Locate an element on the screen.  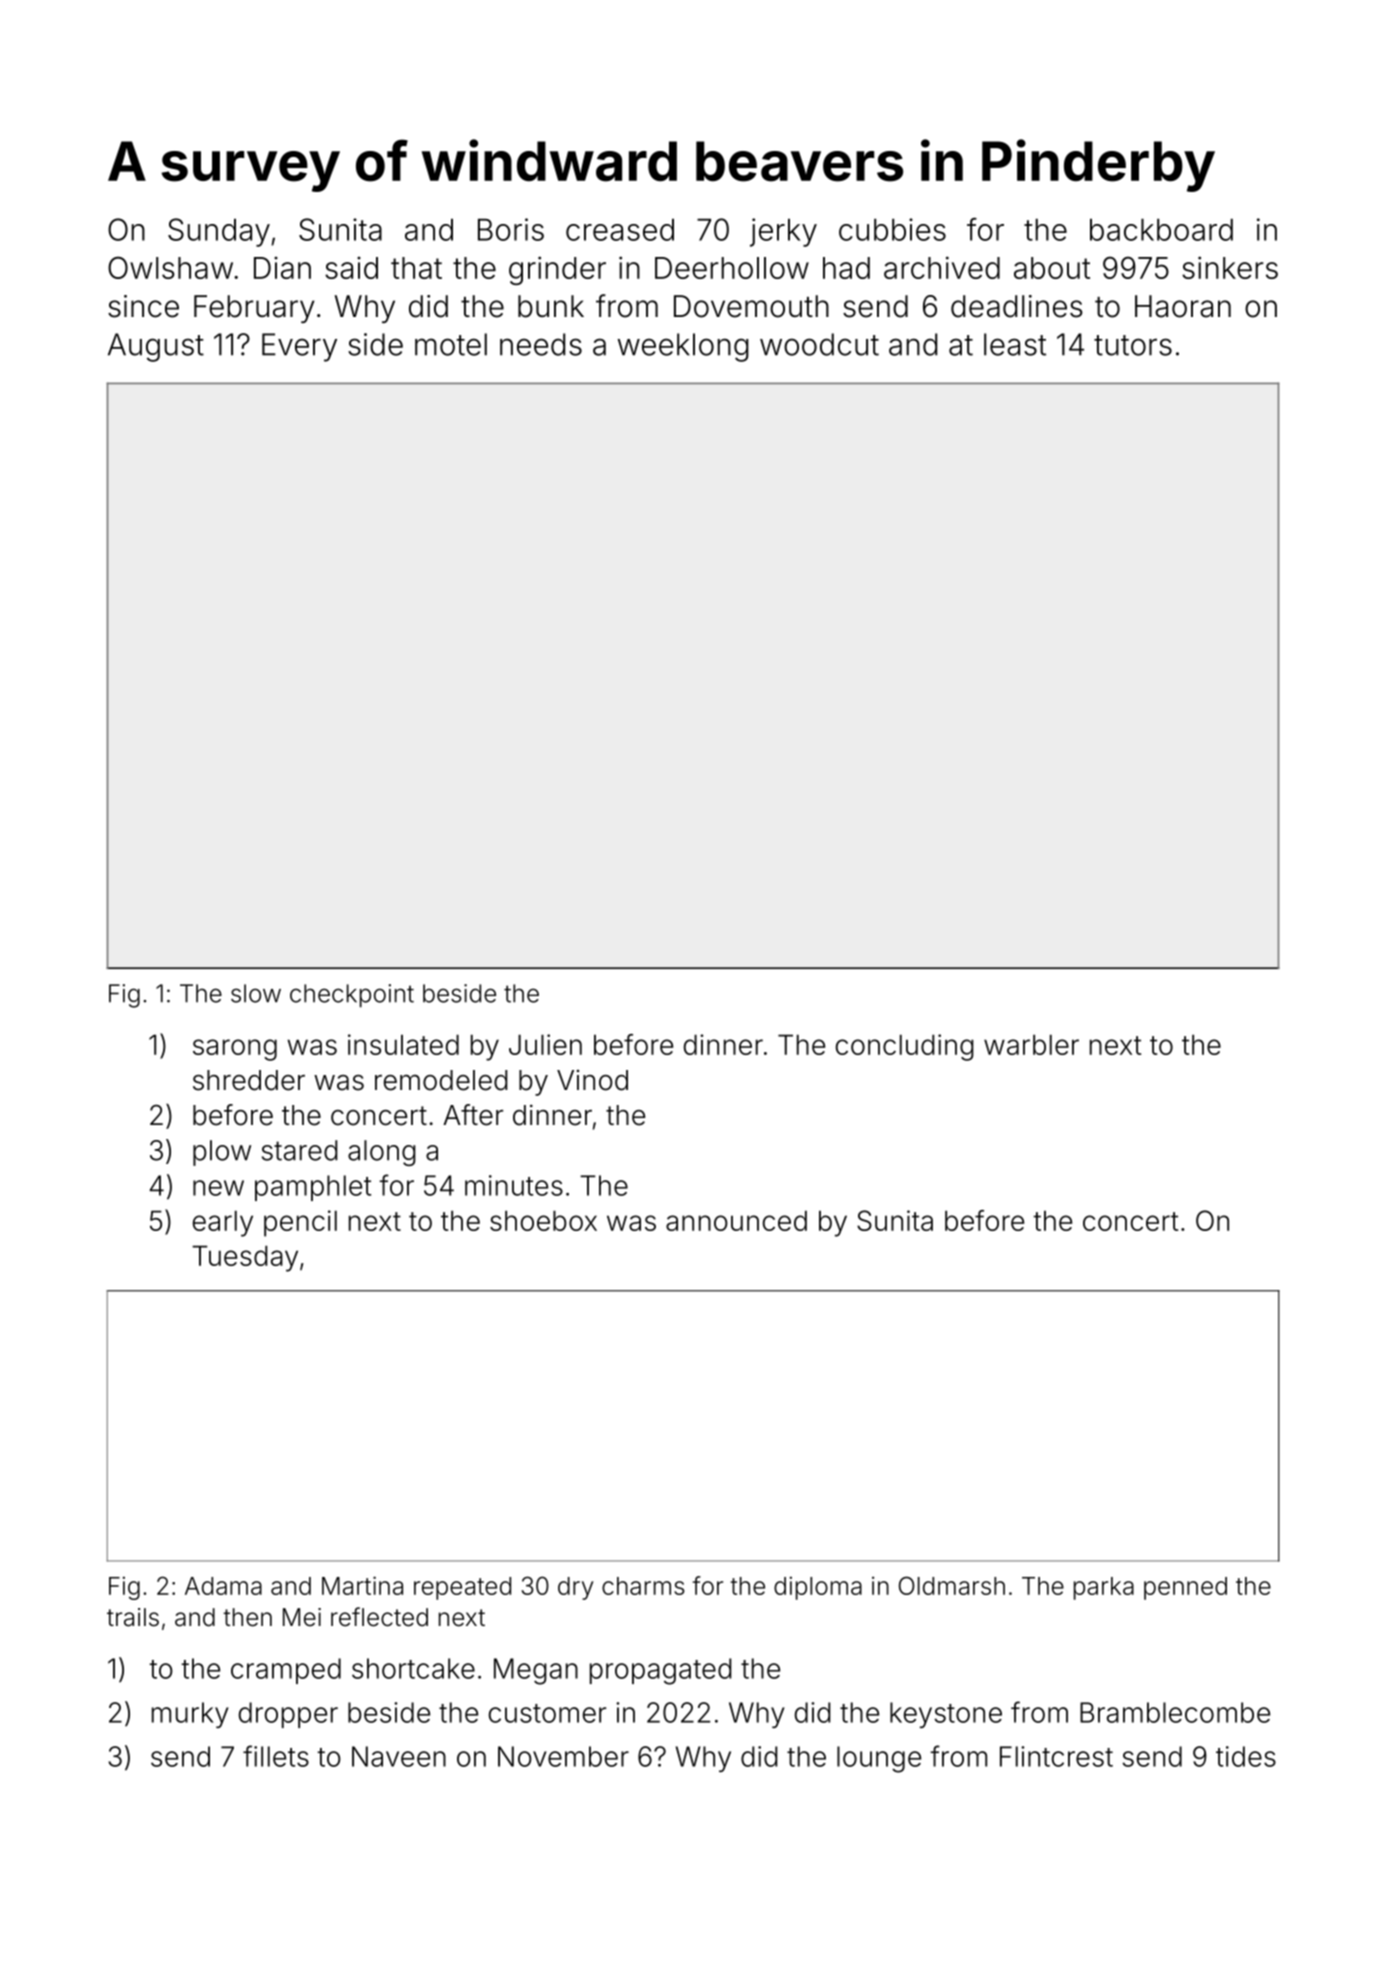
minutes is located at coordinates (514, 1185).
